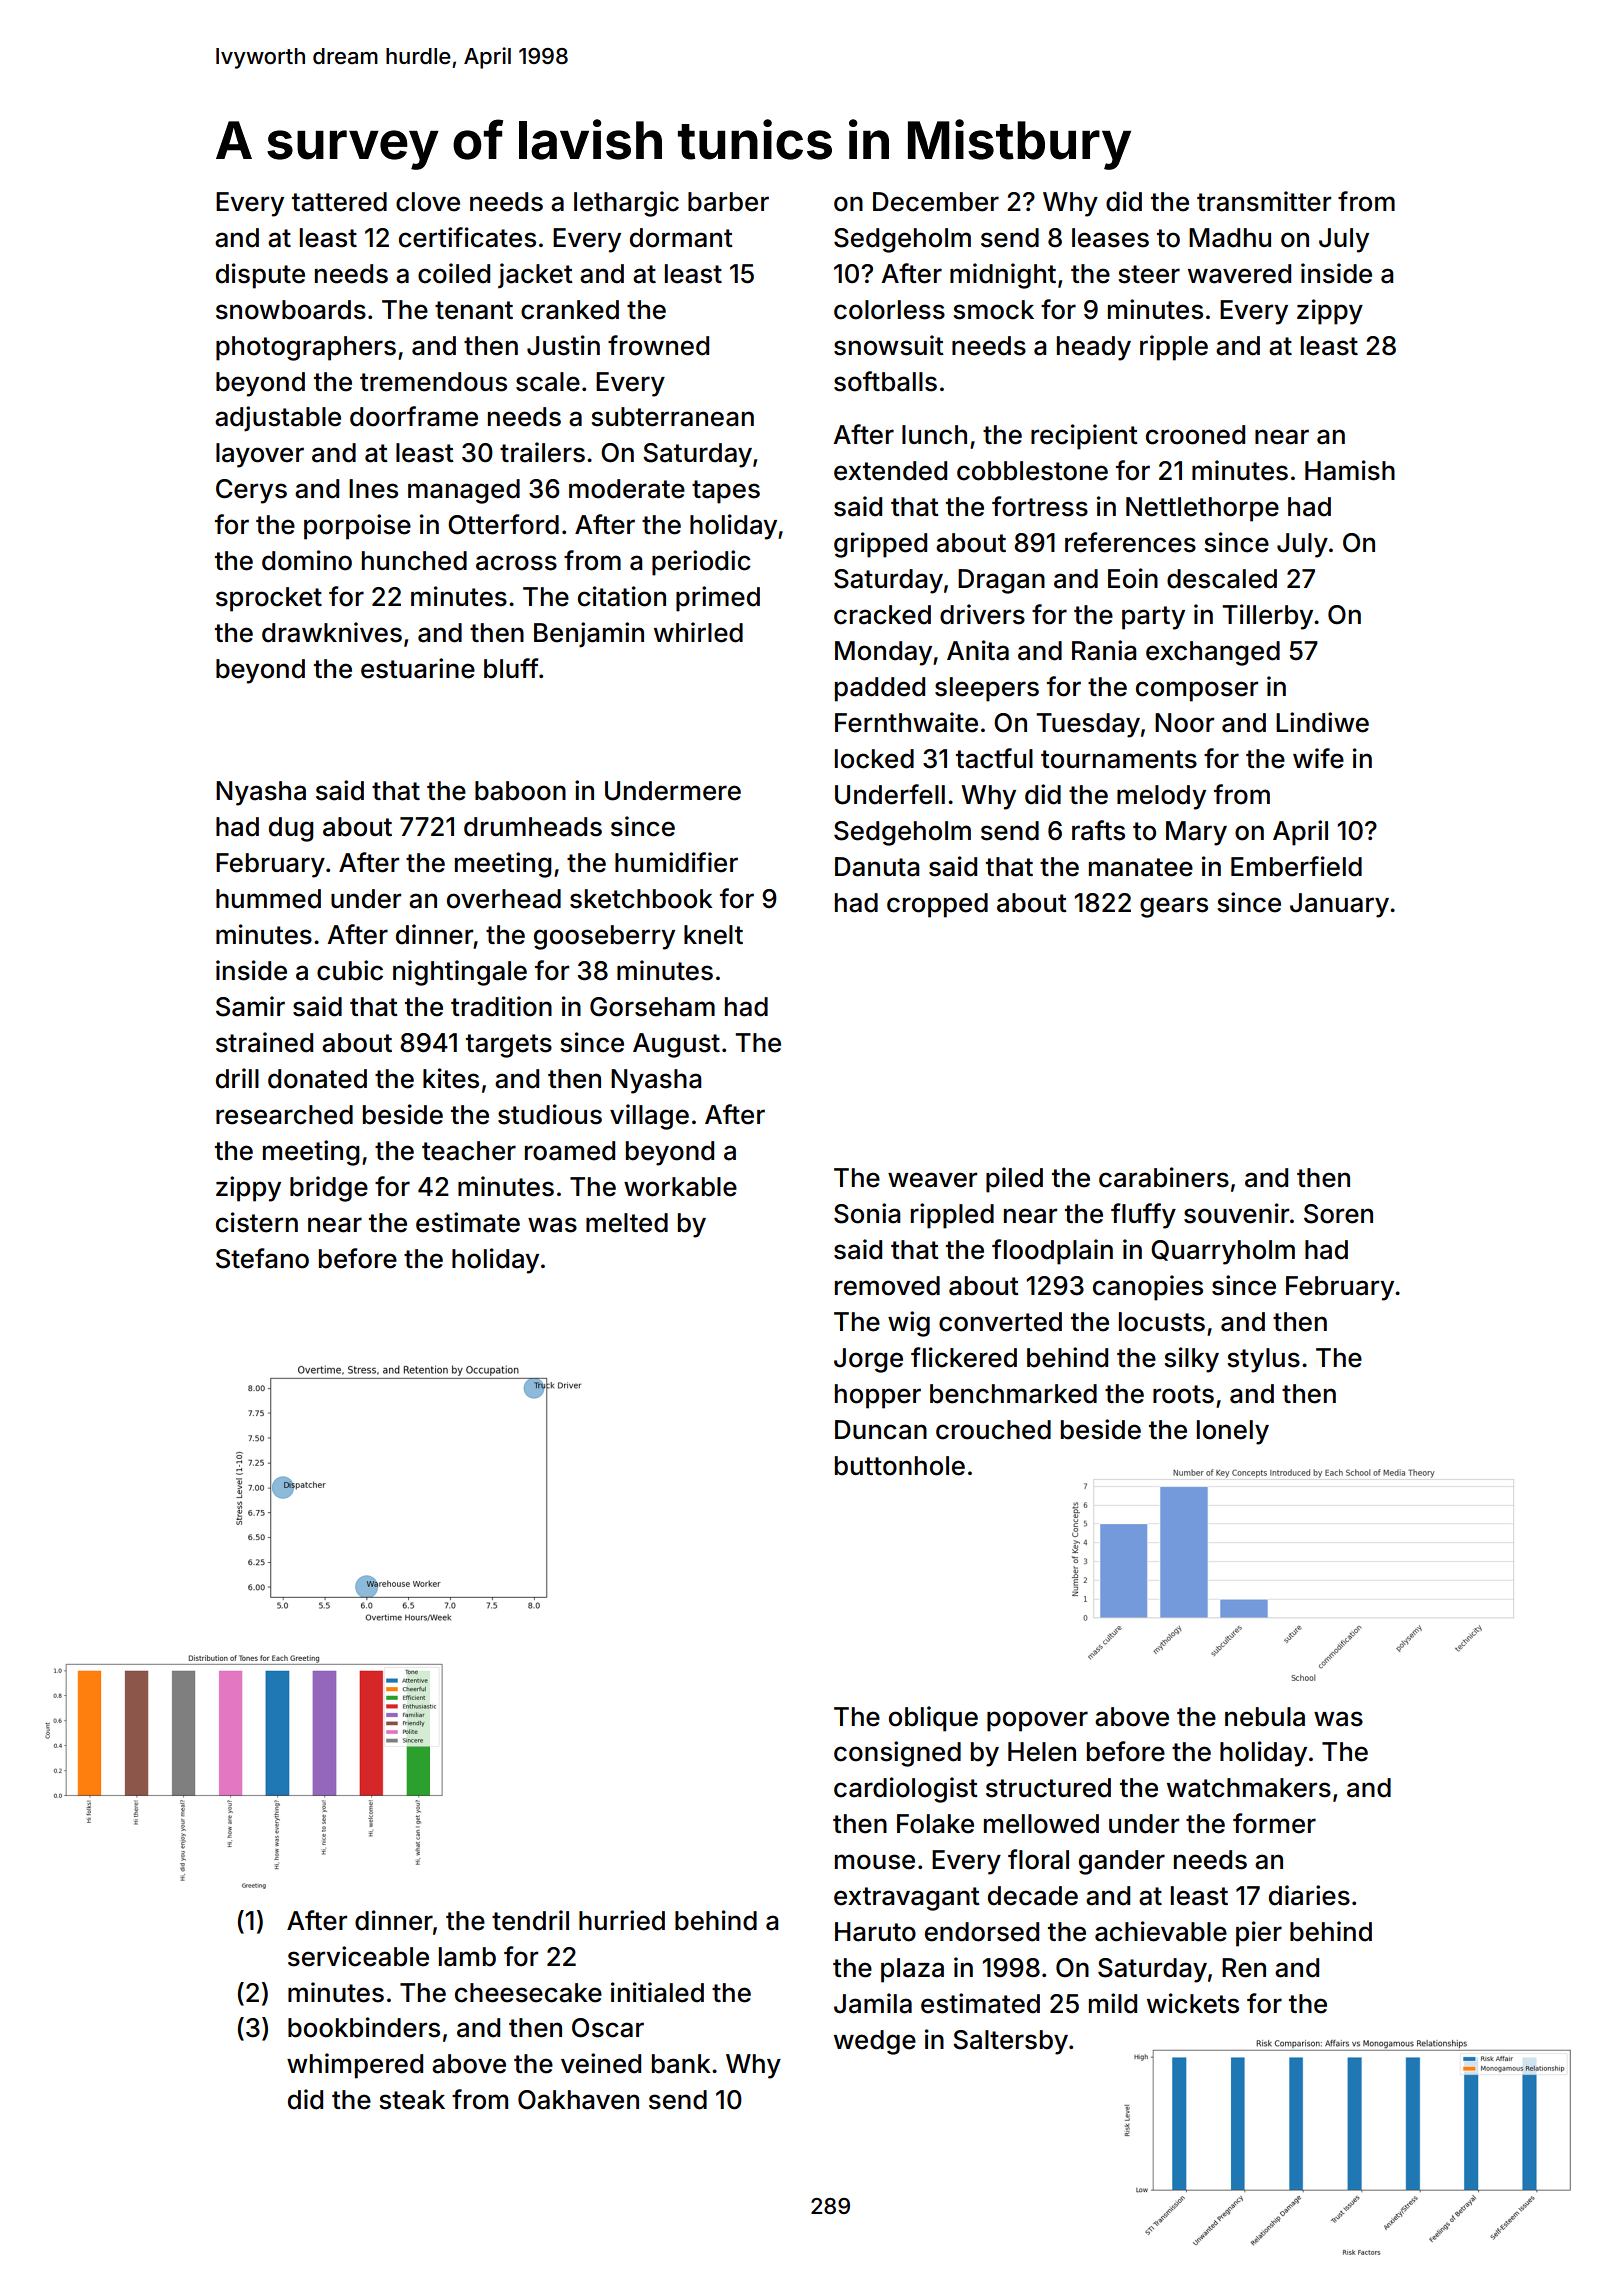 This page has height=2292, width=1620. What do you see at coordinates (868, 1360) in the page?
I see `Jorge` at bounding box center [868, 1360].
